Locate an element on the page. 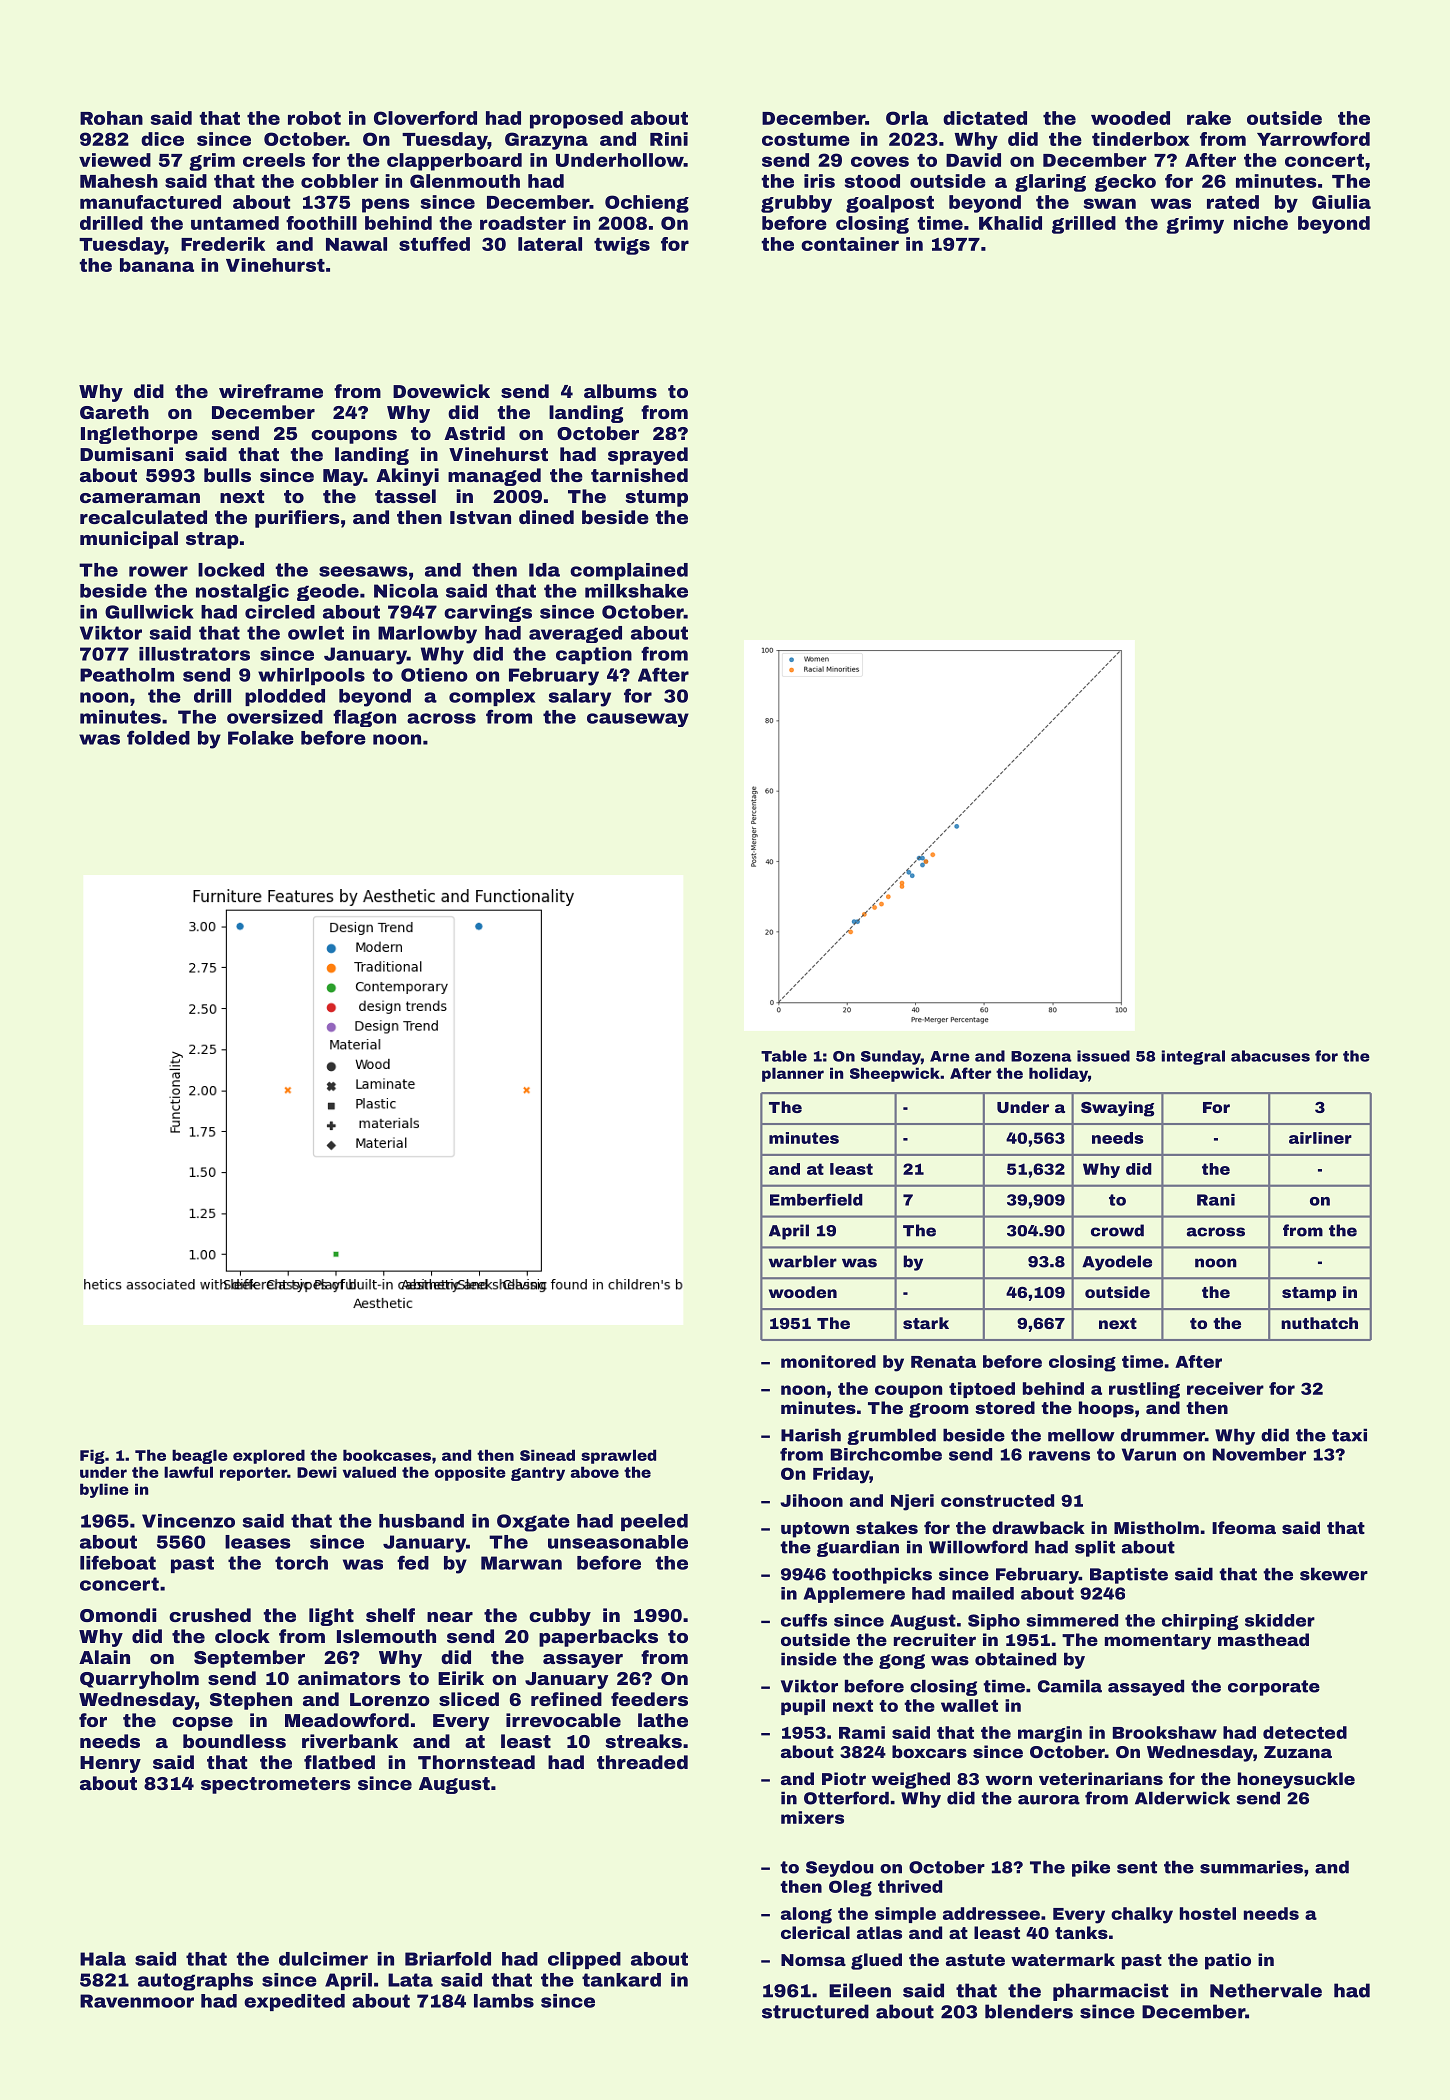 The image size is (1450, 2100). planner is located at coordinates (793, 1074).
